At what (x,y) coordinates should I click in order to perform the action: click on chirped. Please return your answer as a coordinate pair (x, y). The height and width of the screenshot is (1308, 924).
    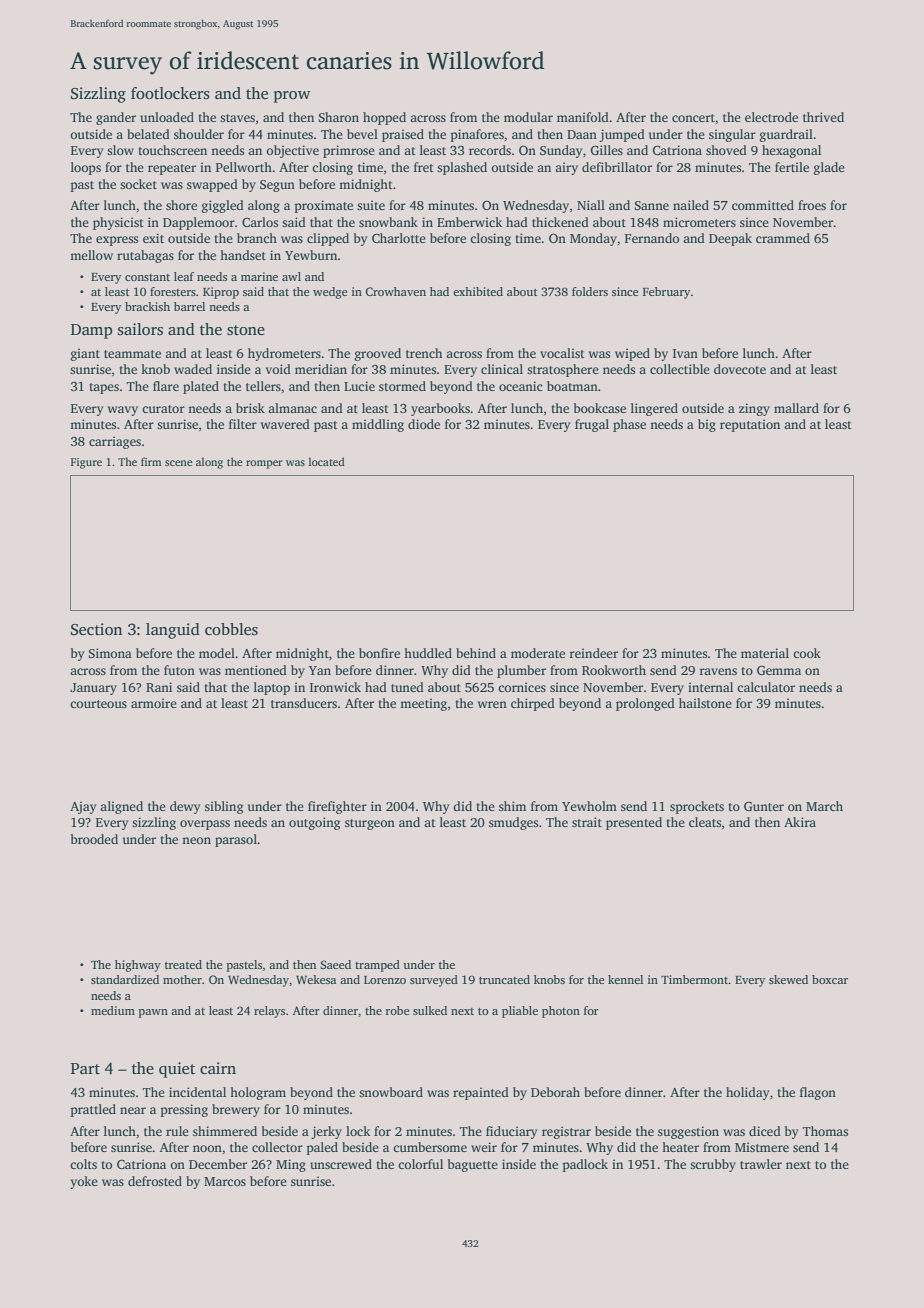
    Looking at the image, I should click on (533, 704).
